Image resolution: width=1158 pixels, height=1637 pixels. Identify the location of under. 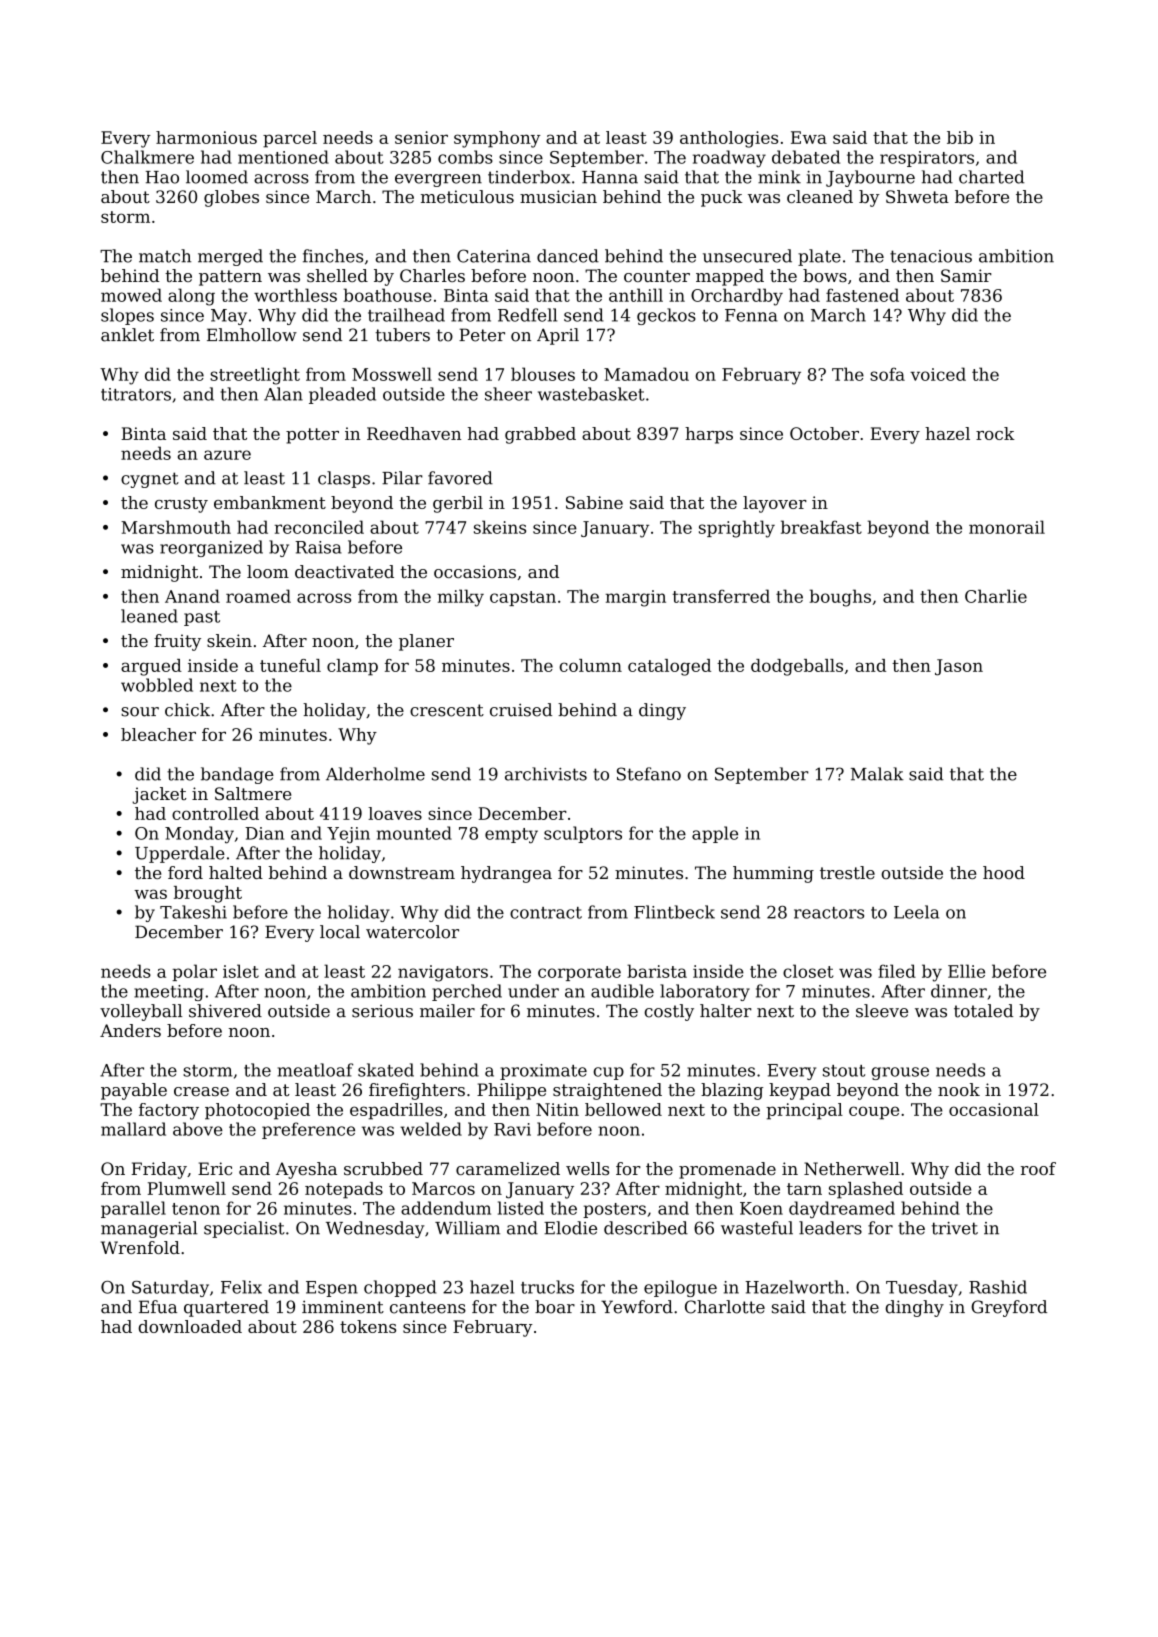
(533, 991).
